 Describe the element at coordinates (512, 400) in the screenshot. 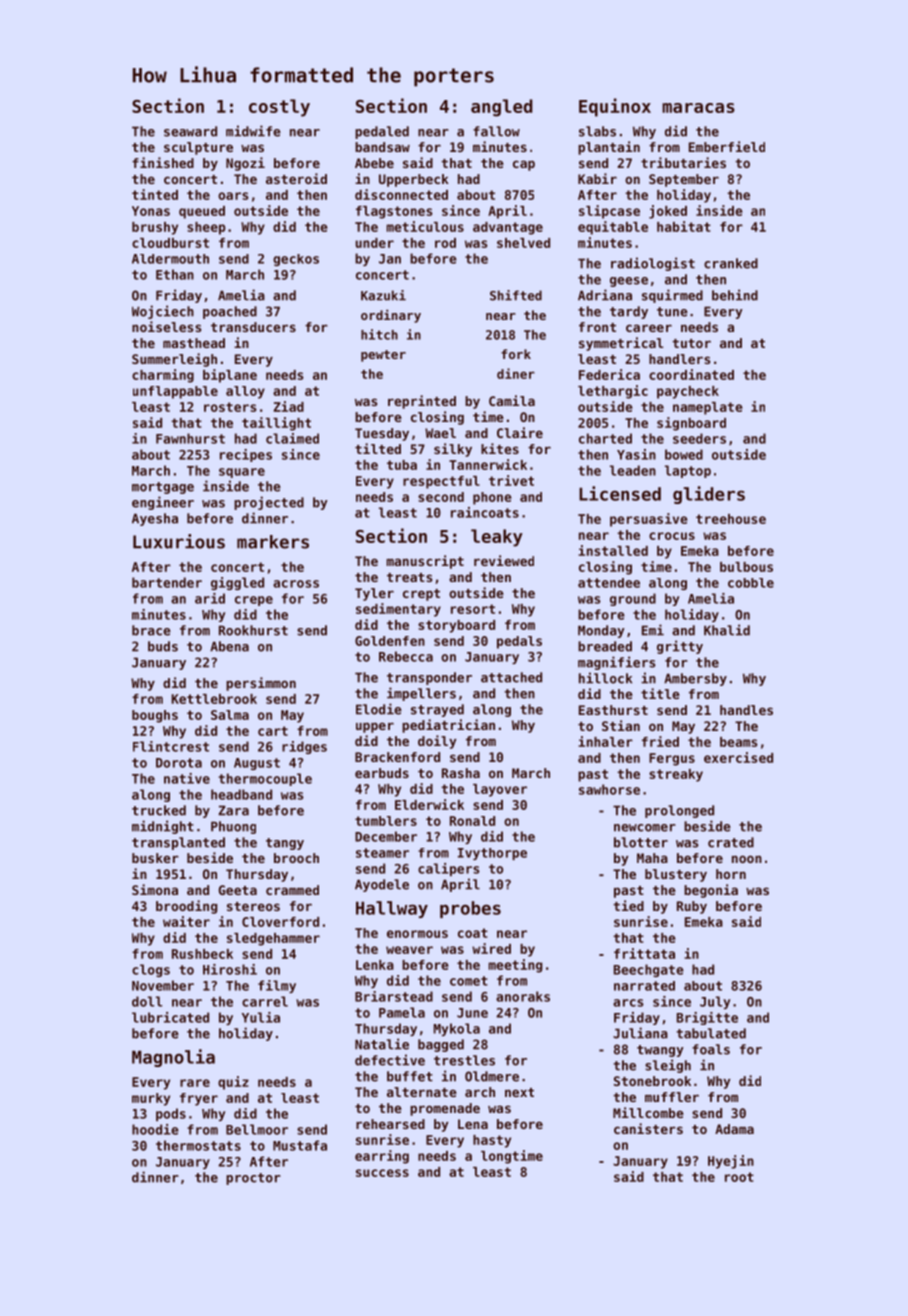

I see `Camila` at that location.
